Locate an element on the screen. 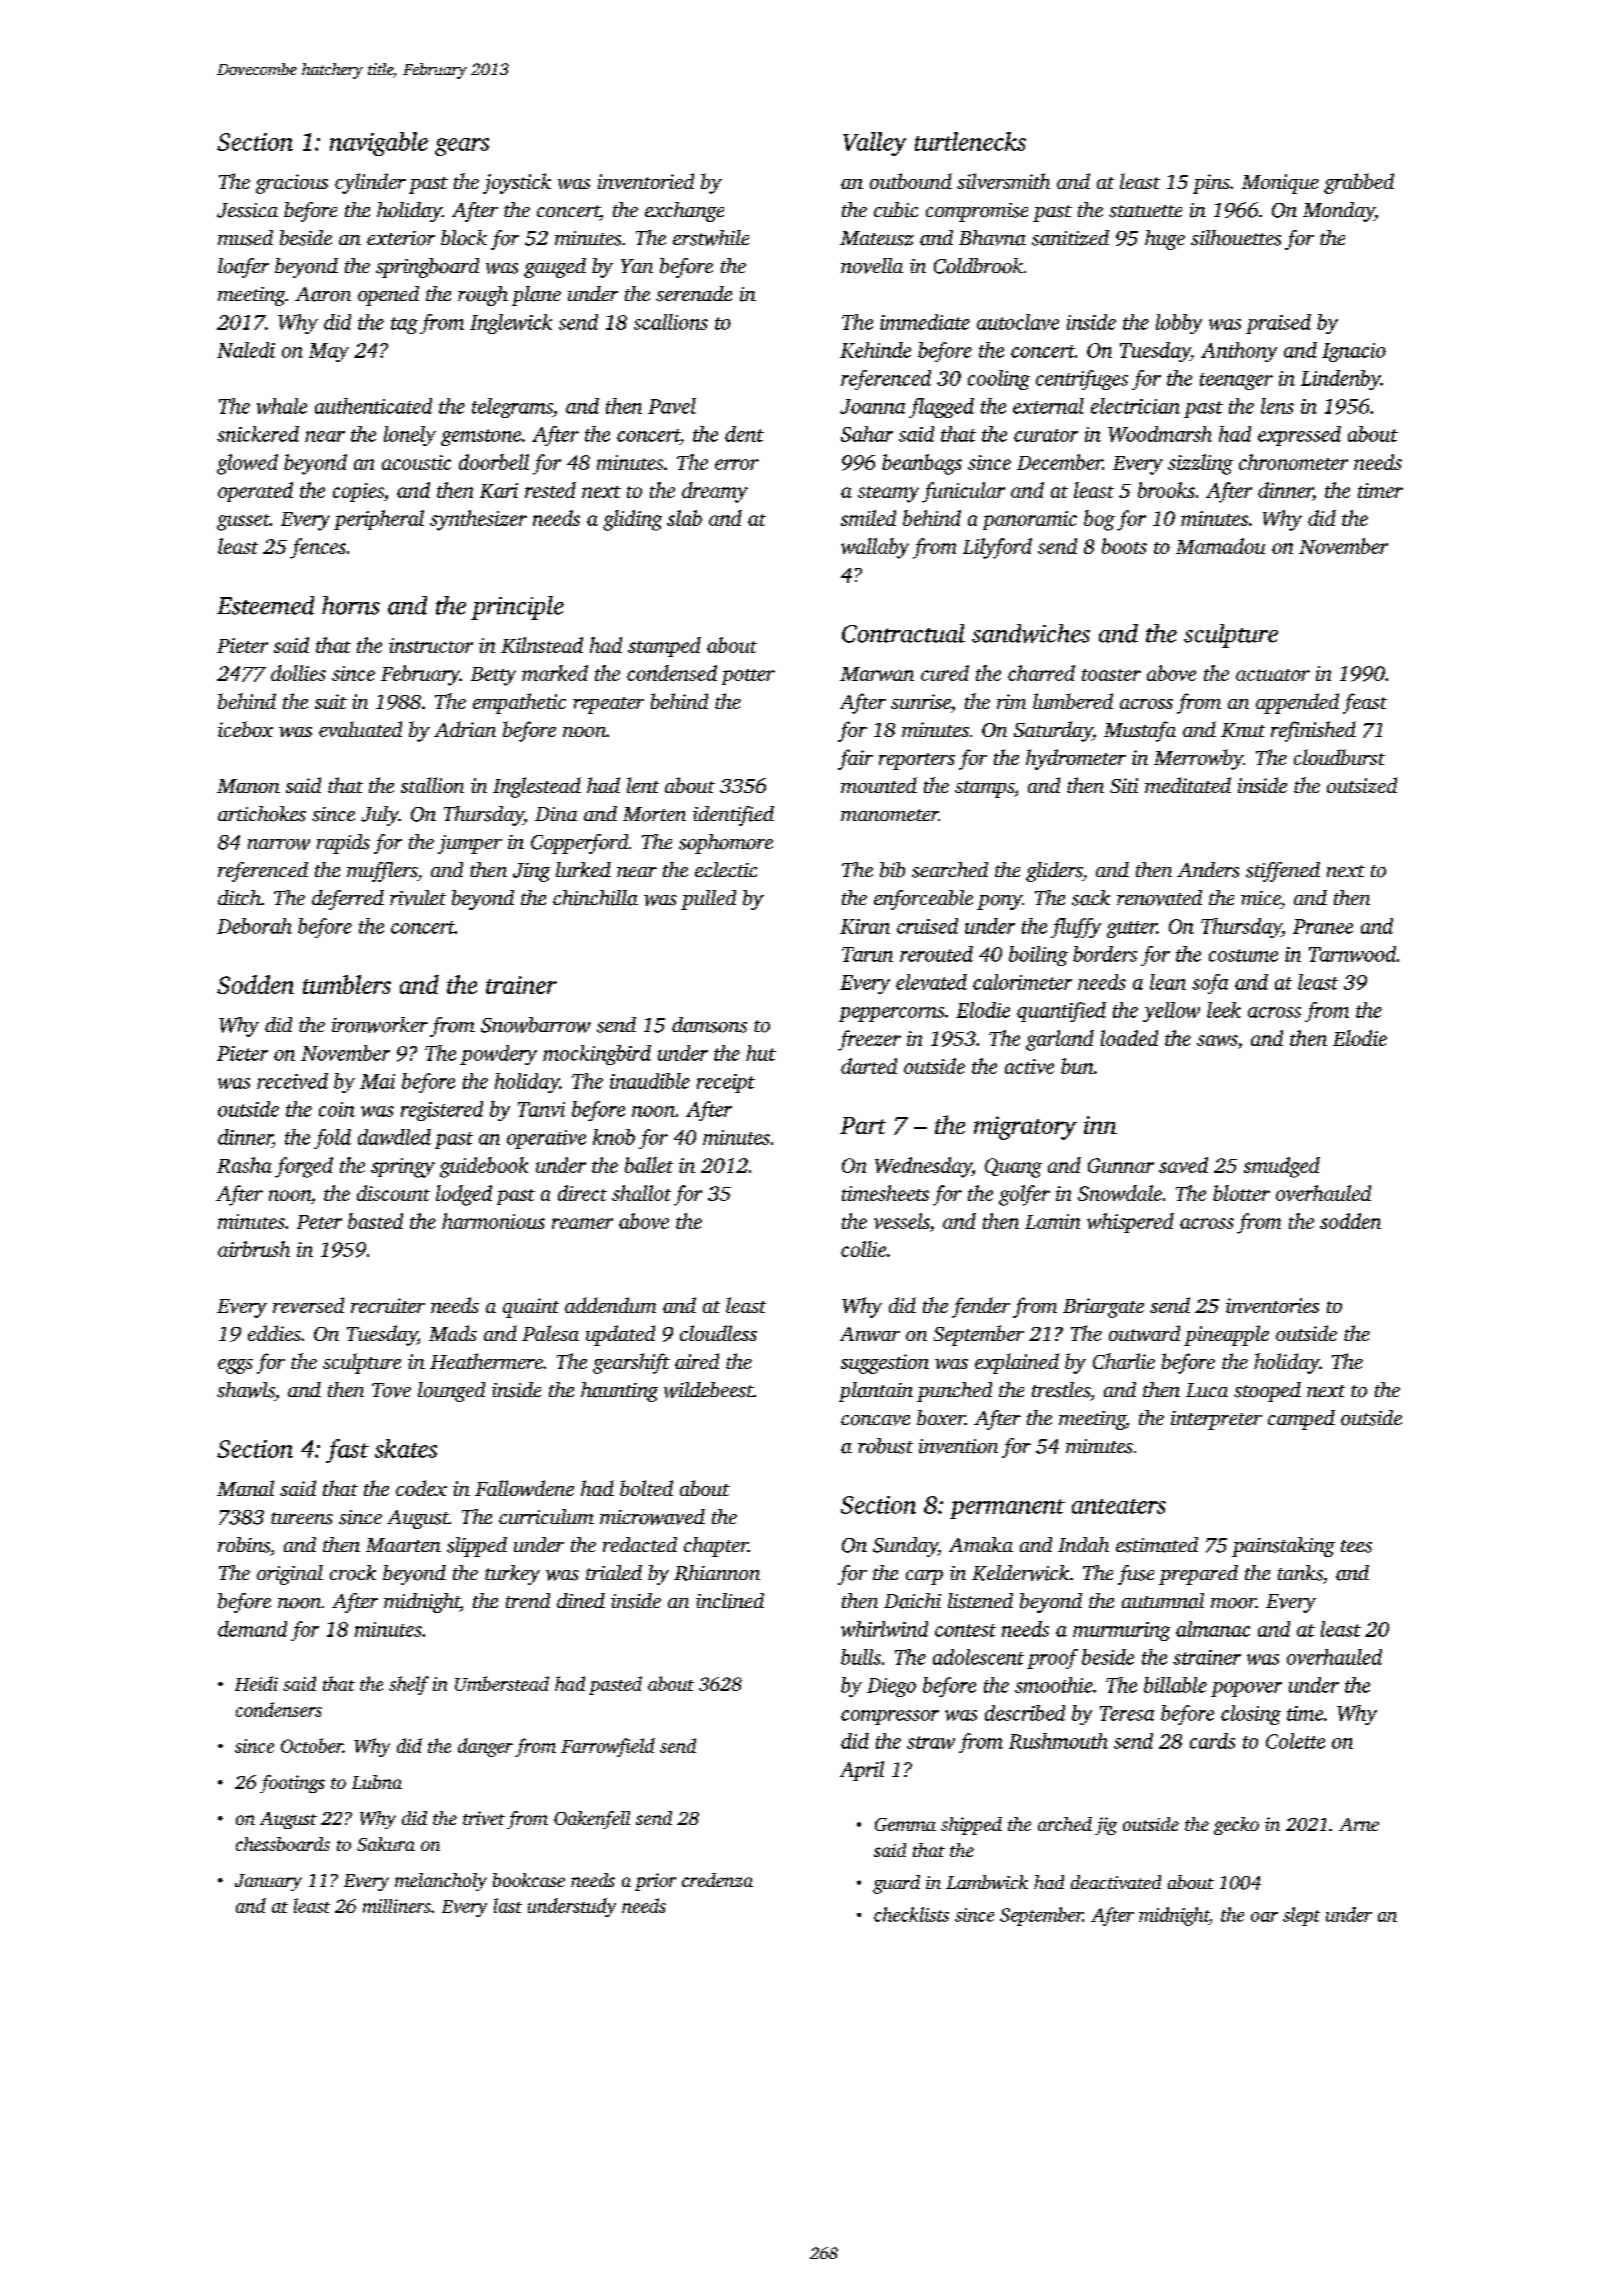 This screenshot has height=2292, width=1620. Betty is located at coordinates (493, 676).
